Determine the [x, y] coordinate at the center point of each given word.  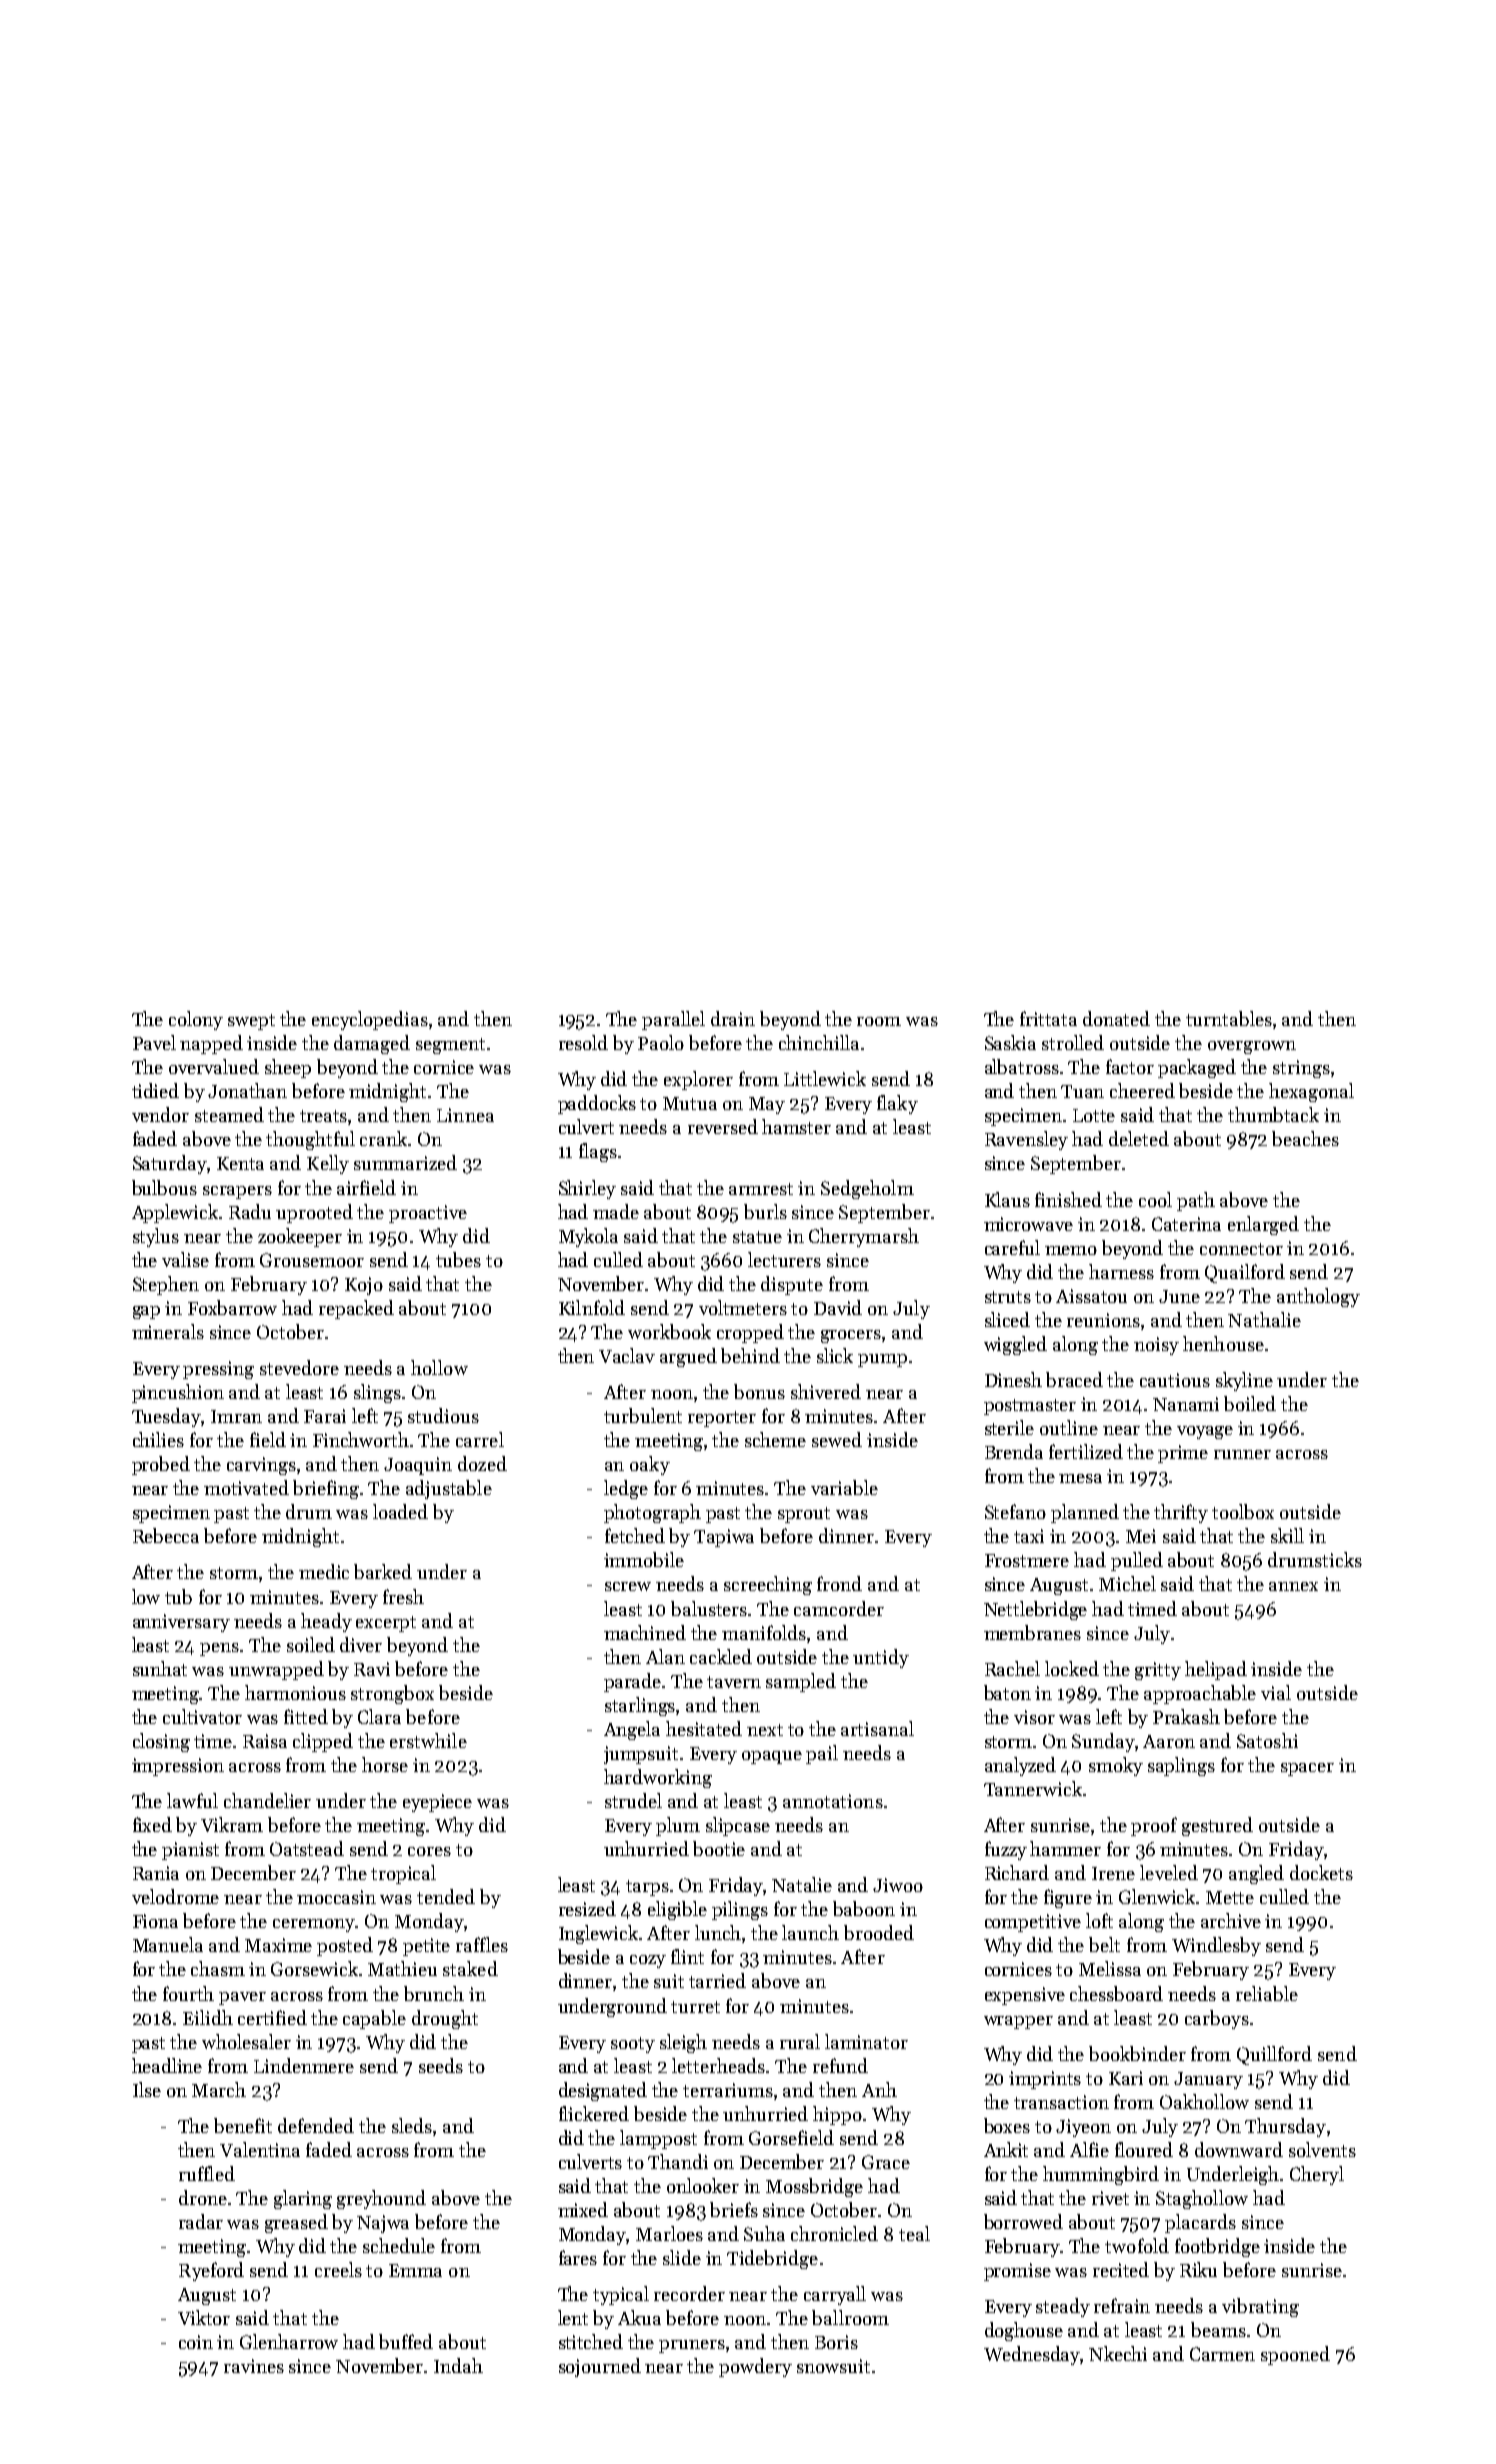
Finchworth [361, 1439]
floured [1144, 2149]
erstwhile [428, 1740]
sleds [412, 2125]
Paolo [661, 1042]
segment [450, 1046]
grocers [851, 1336]
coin [196, 2342]
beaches [1305, 1138]
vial [1276, 1692]
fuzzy [1006, 1850]
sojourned [600, 2367]
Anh [879, 2089]
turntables [1229, 1018]
